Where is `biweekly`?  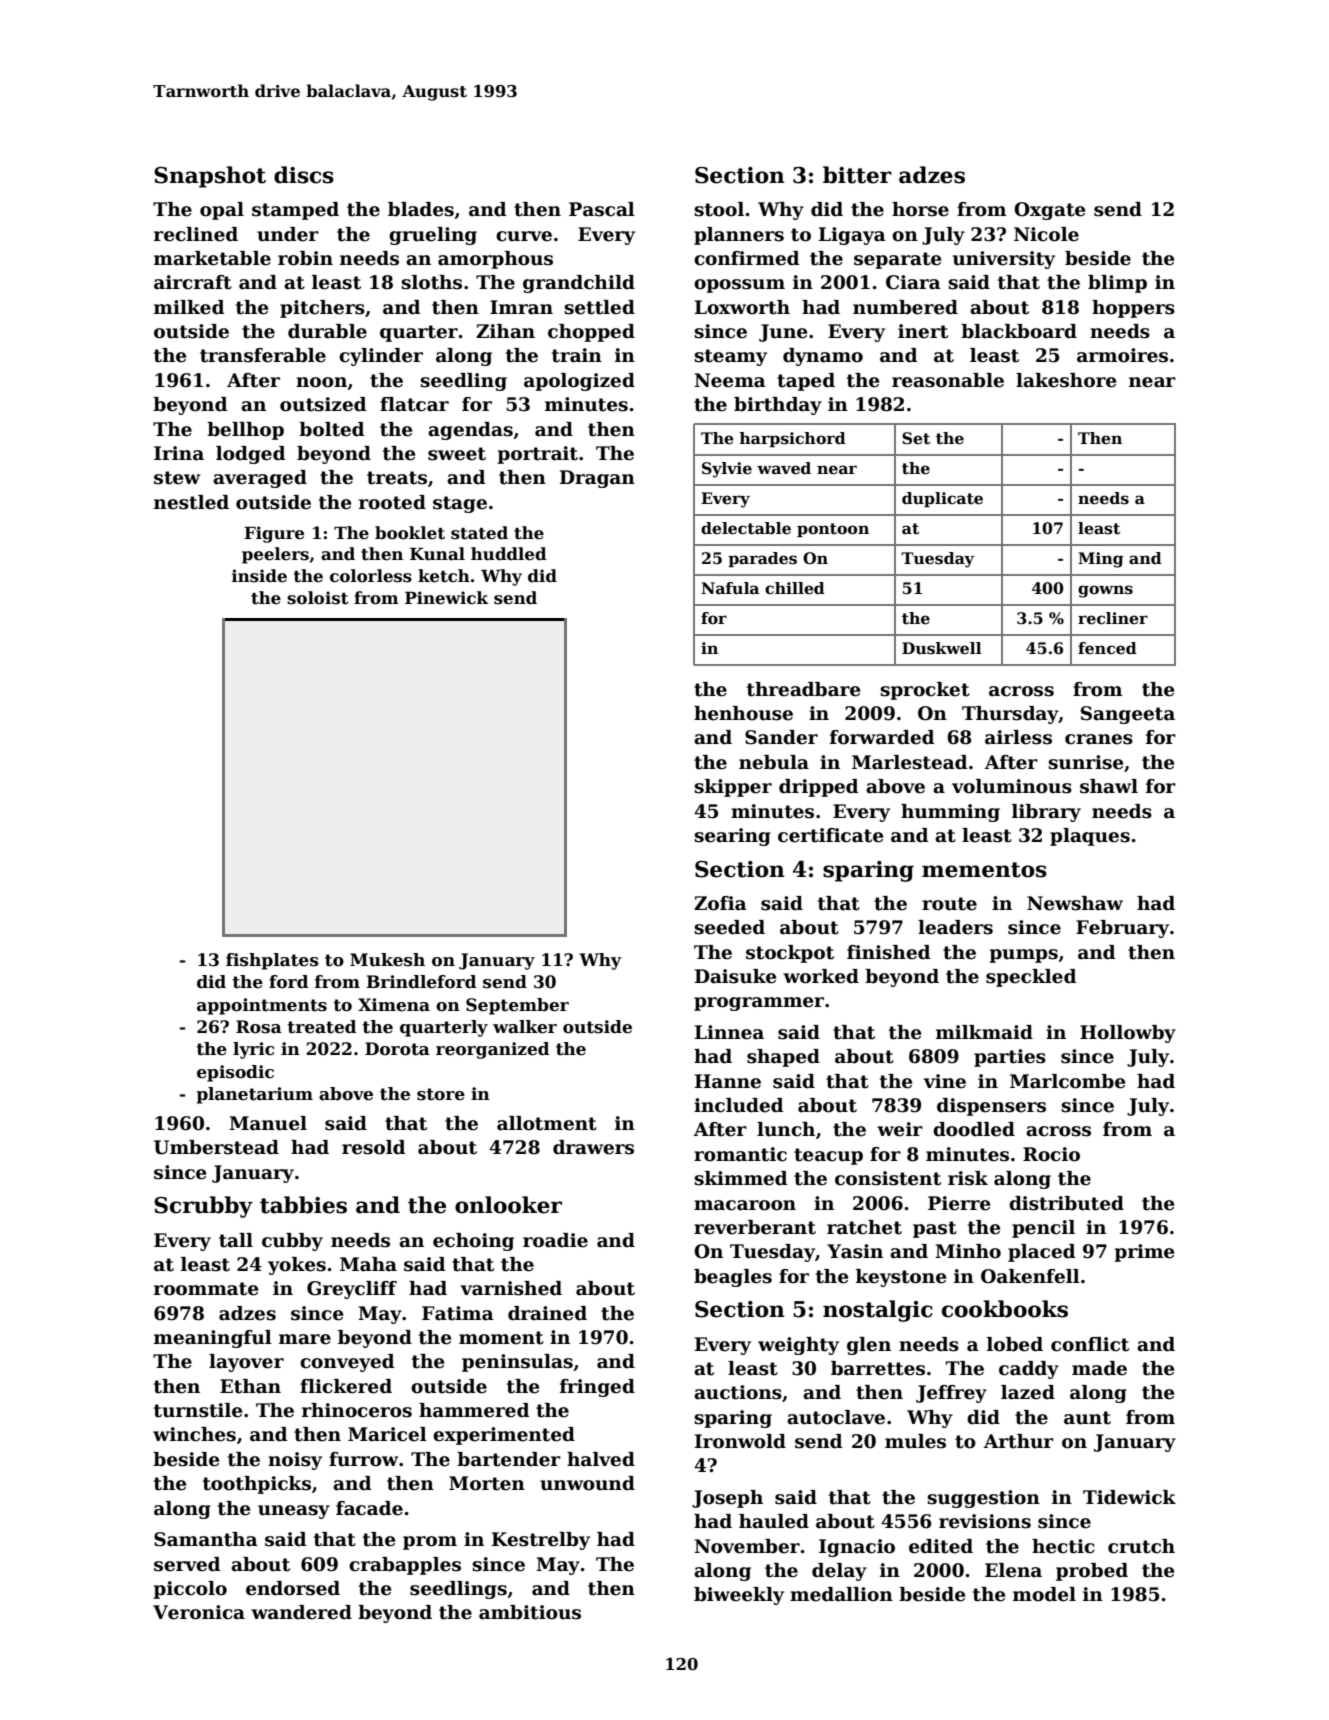 biweekly is located at coordinates (739, 1596).
